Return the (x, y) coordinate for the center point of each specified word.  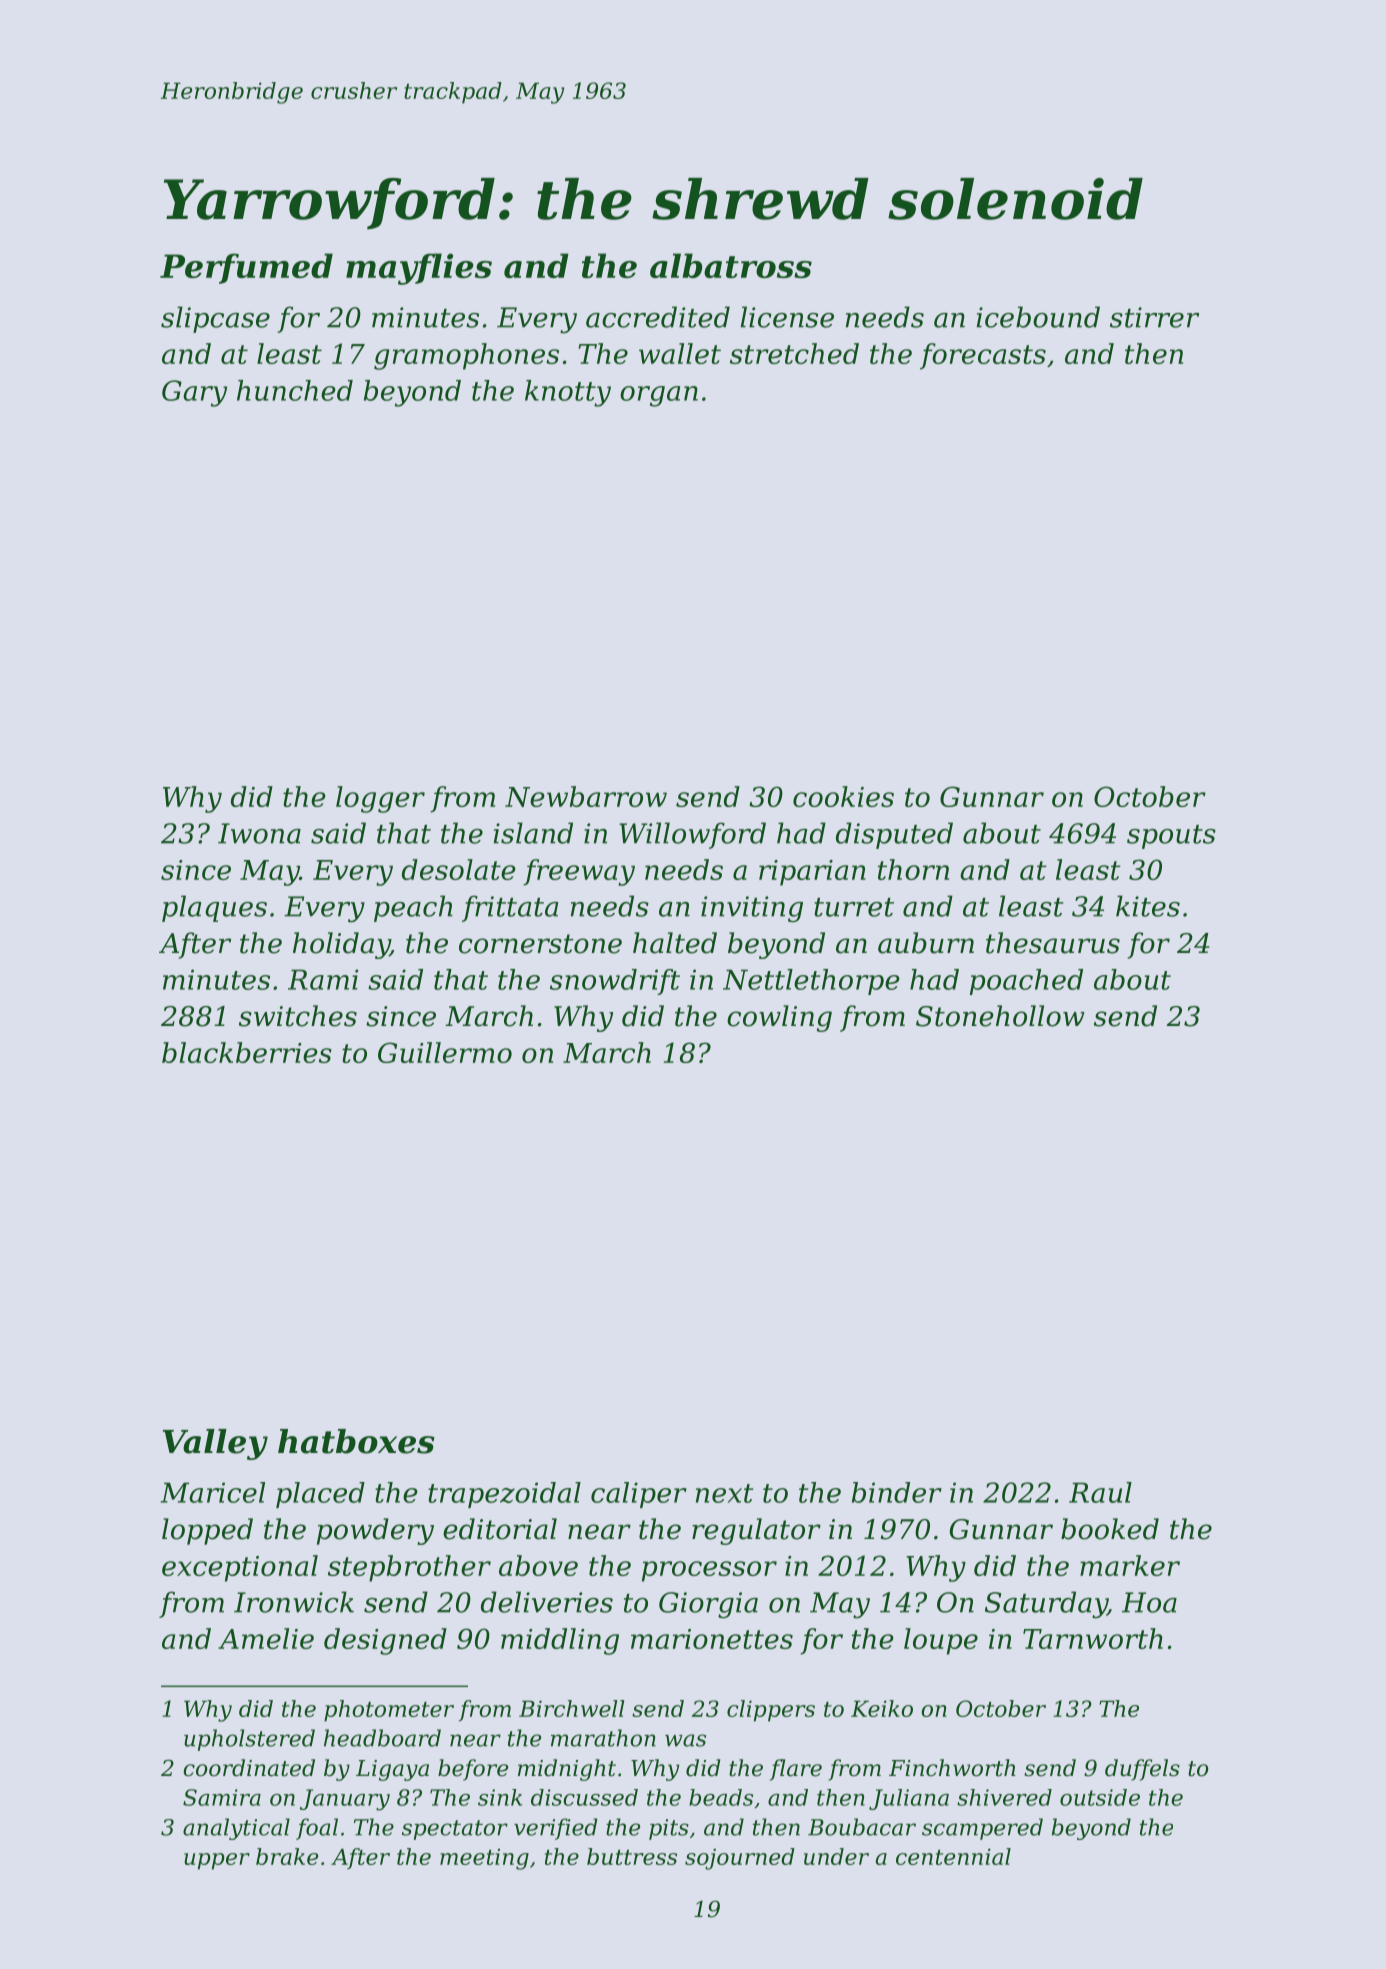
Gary (194, 393)
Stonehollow (1000, 1016)
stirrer (1154, 317)
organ (659, 396)
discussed (584, 1797)
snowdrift (615, 982)
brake (287, 1856)
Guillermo (445, 1052)
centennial (953, 1856)
